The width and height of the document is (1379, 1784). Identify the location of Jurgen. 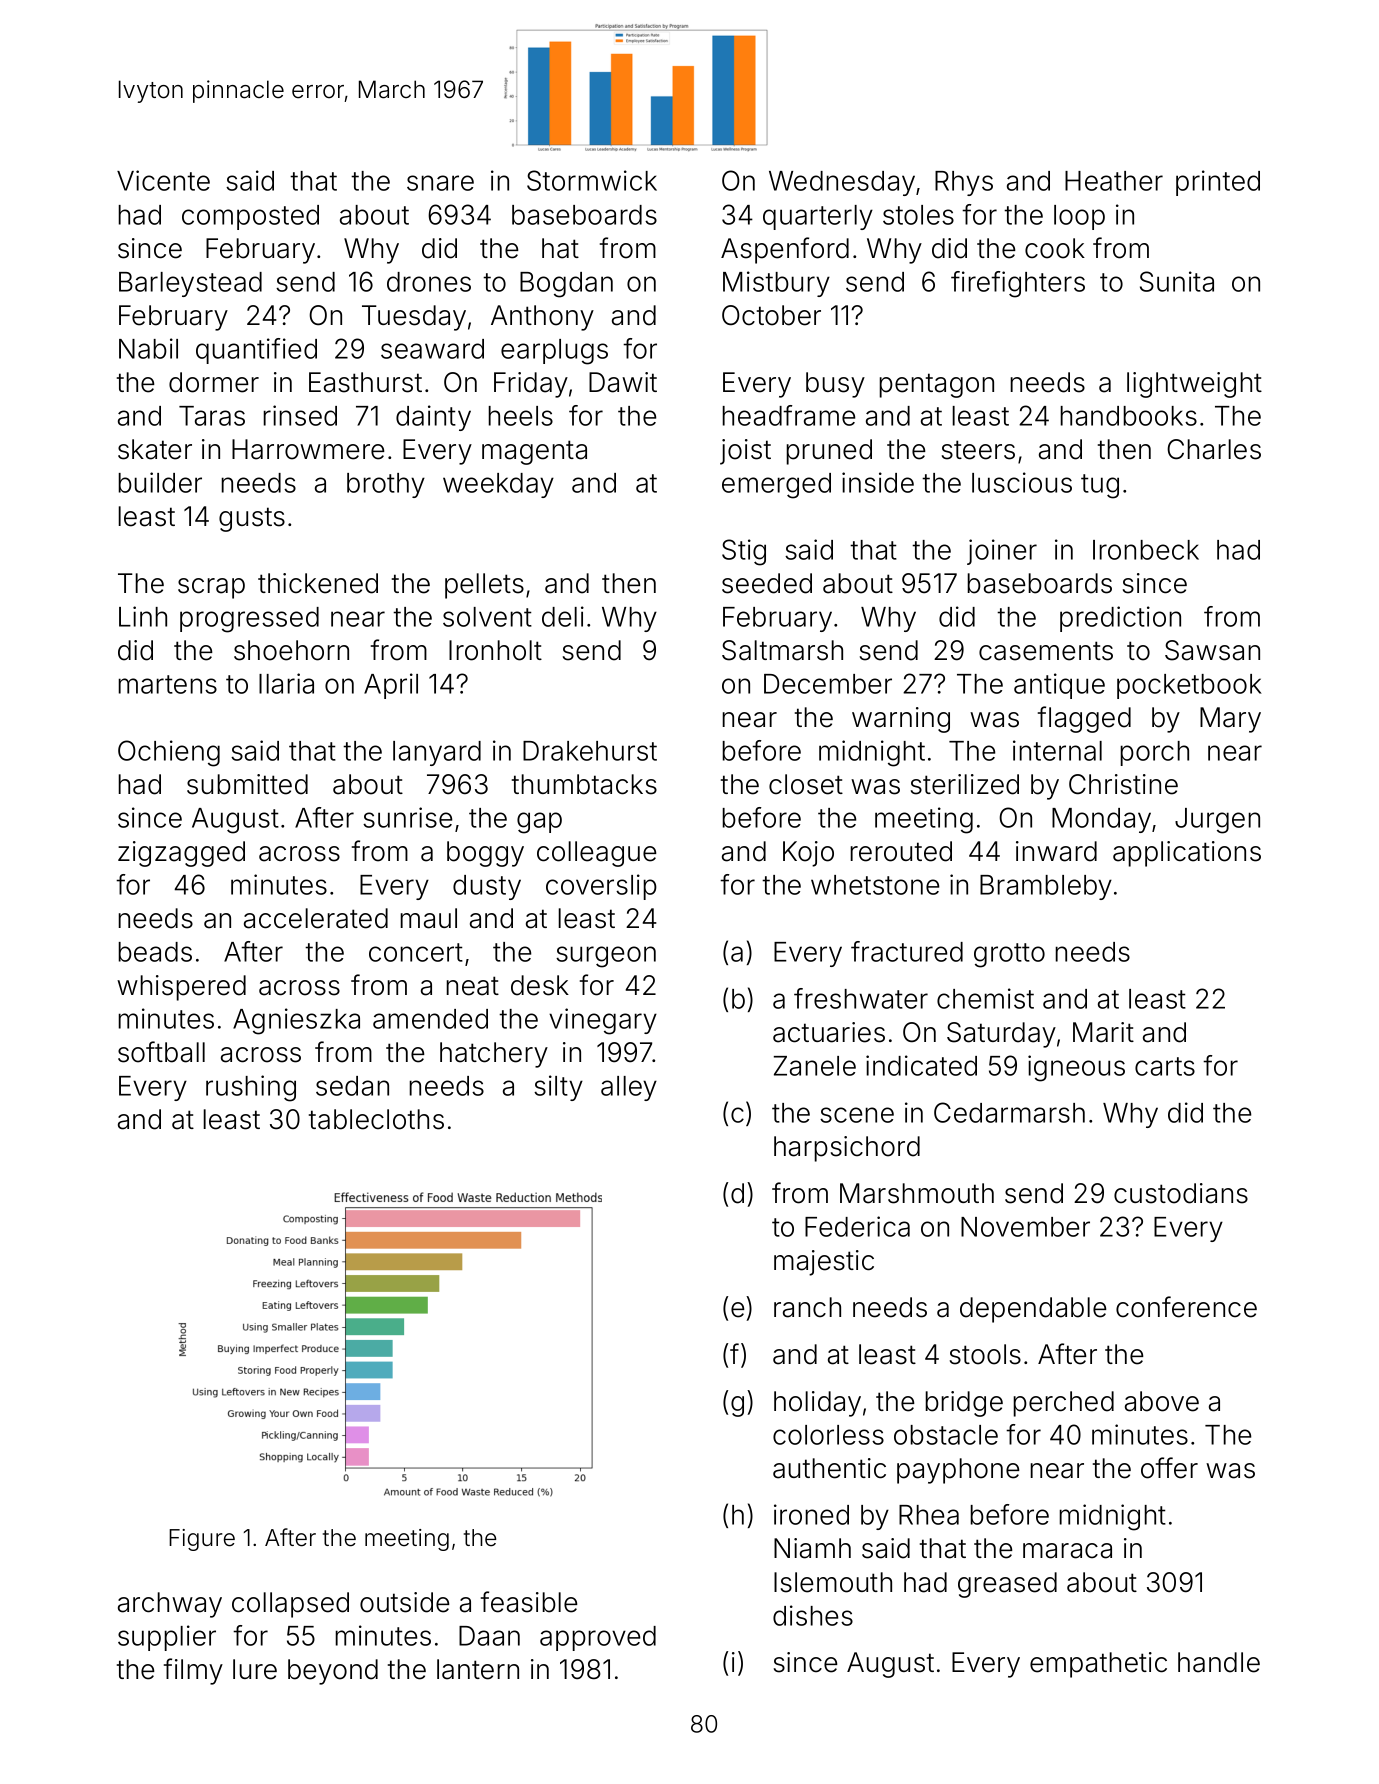
(1217, 821).
